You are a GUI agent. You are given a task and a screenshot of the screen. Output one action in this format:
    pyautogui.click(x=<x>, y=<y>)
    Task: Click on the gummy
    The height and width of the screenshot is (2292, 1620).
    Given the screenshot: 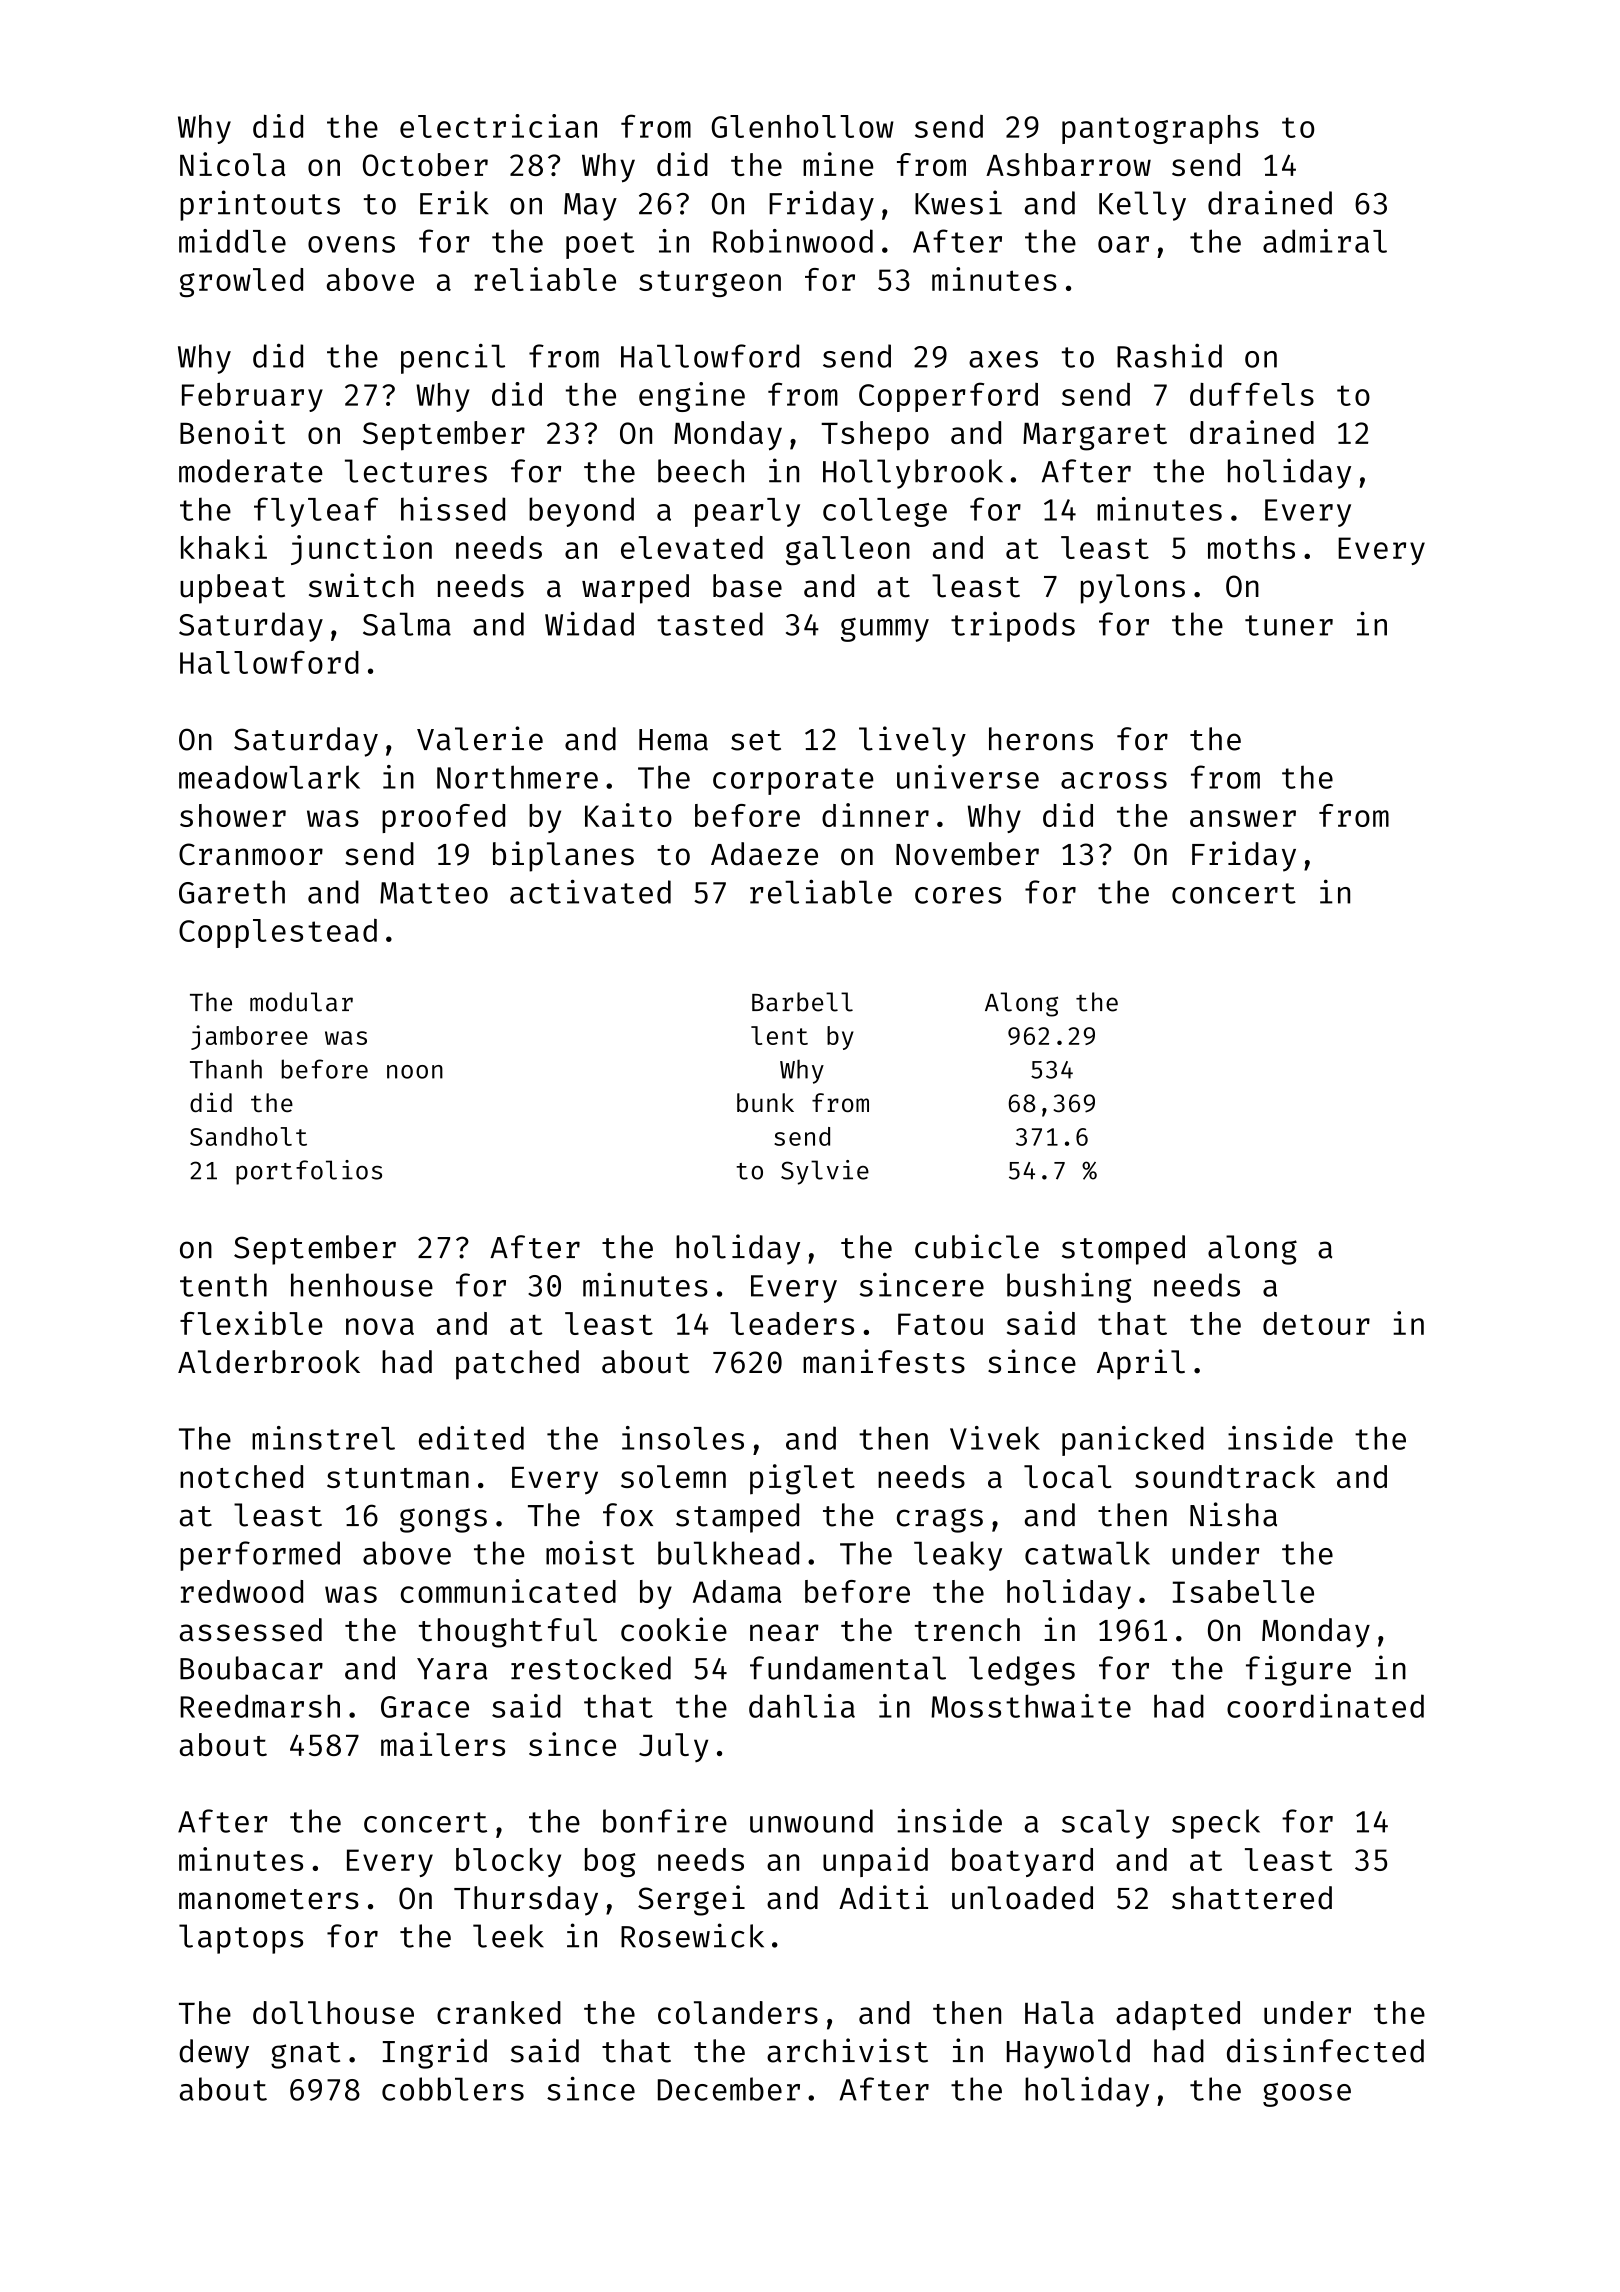 What is the action you would take?
    pyautogui.click(x=885, y=630)
